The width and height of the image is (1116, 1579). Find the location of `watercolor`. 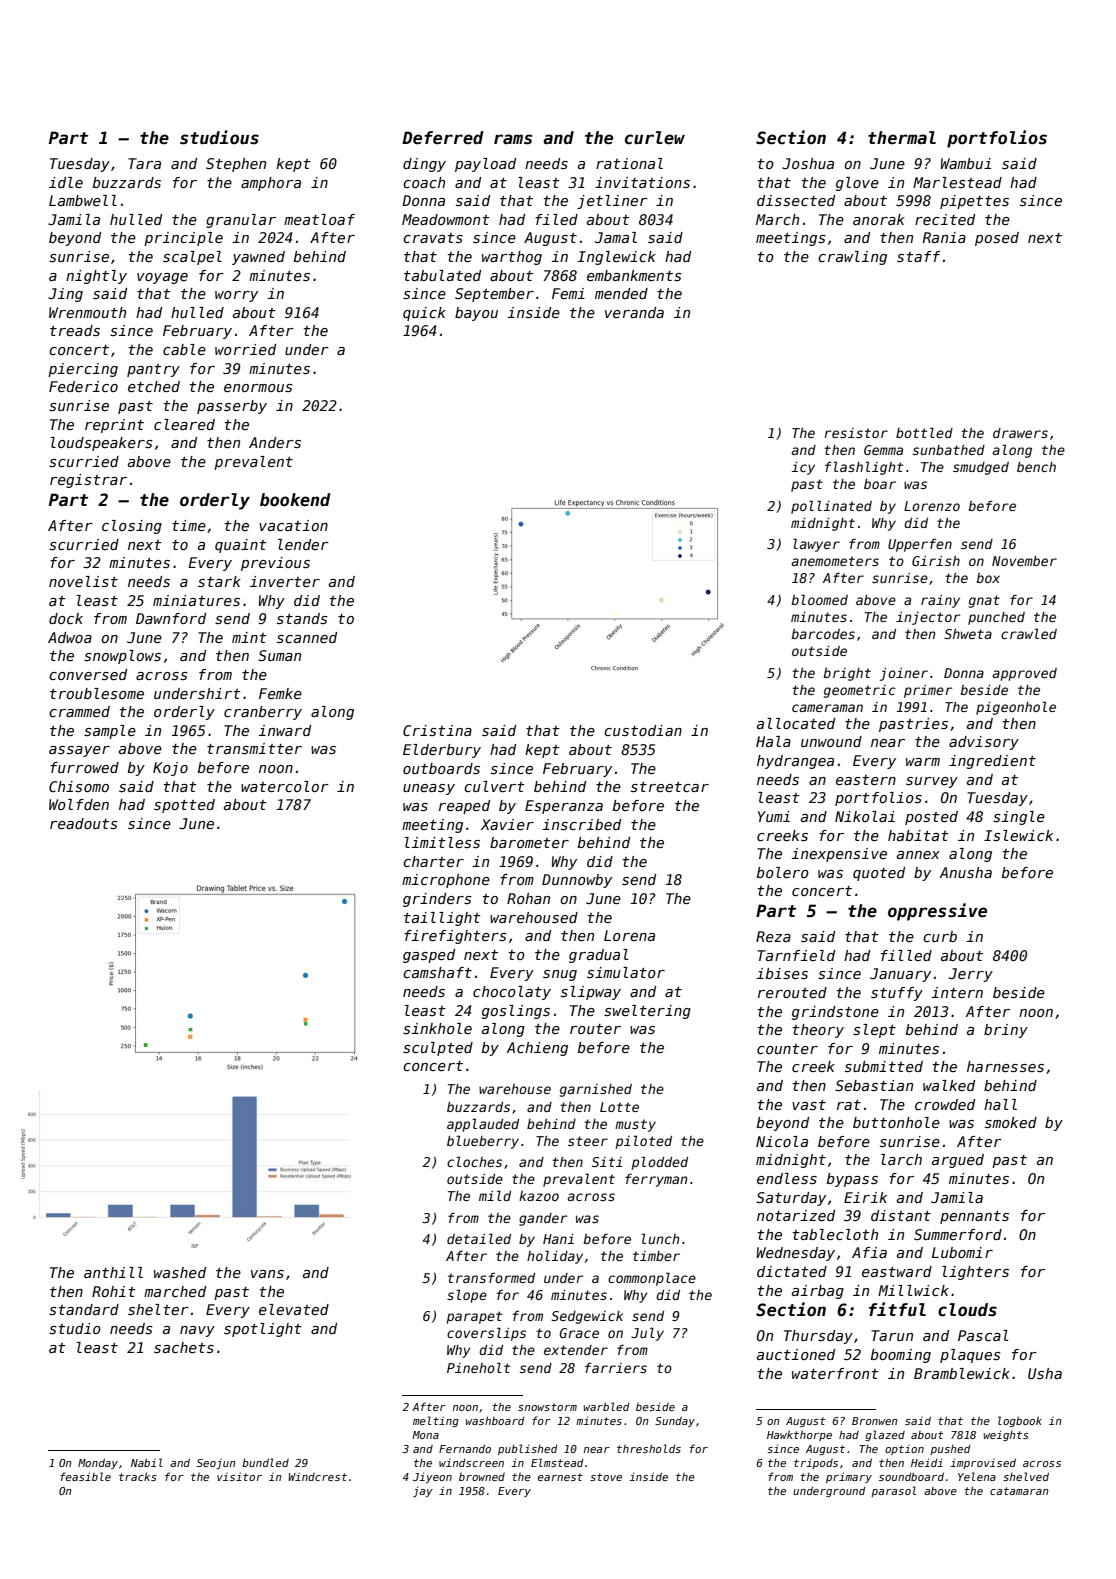

watercolor is located at coordinates (285, 786).
